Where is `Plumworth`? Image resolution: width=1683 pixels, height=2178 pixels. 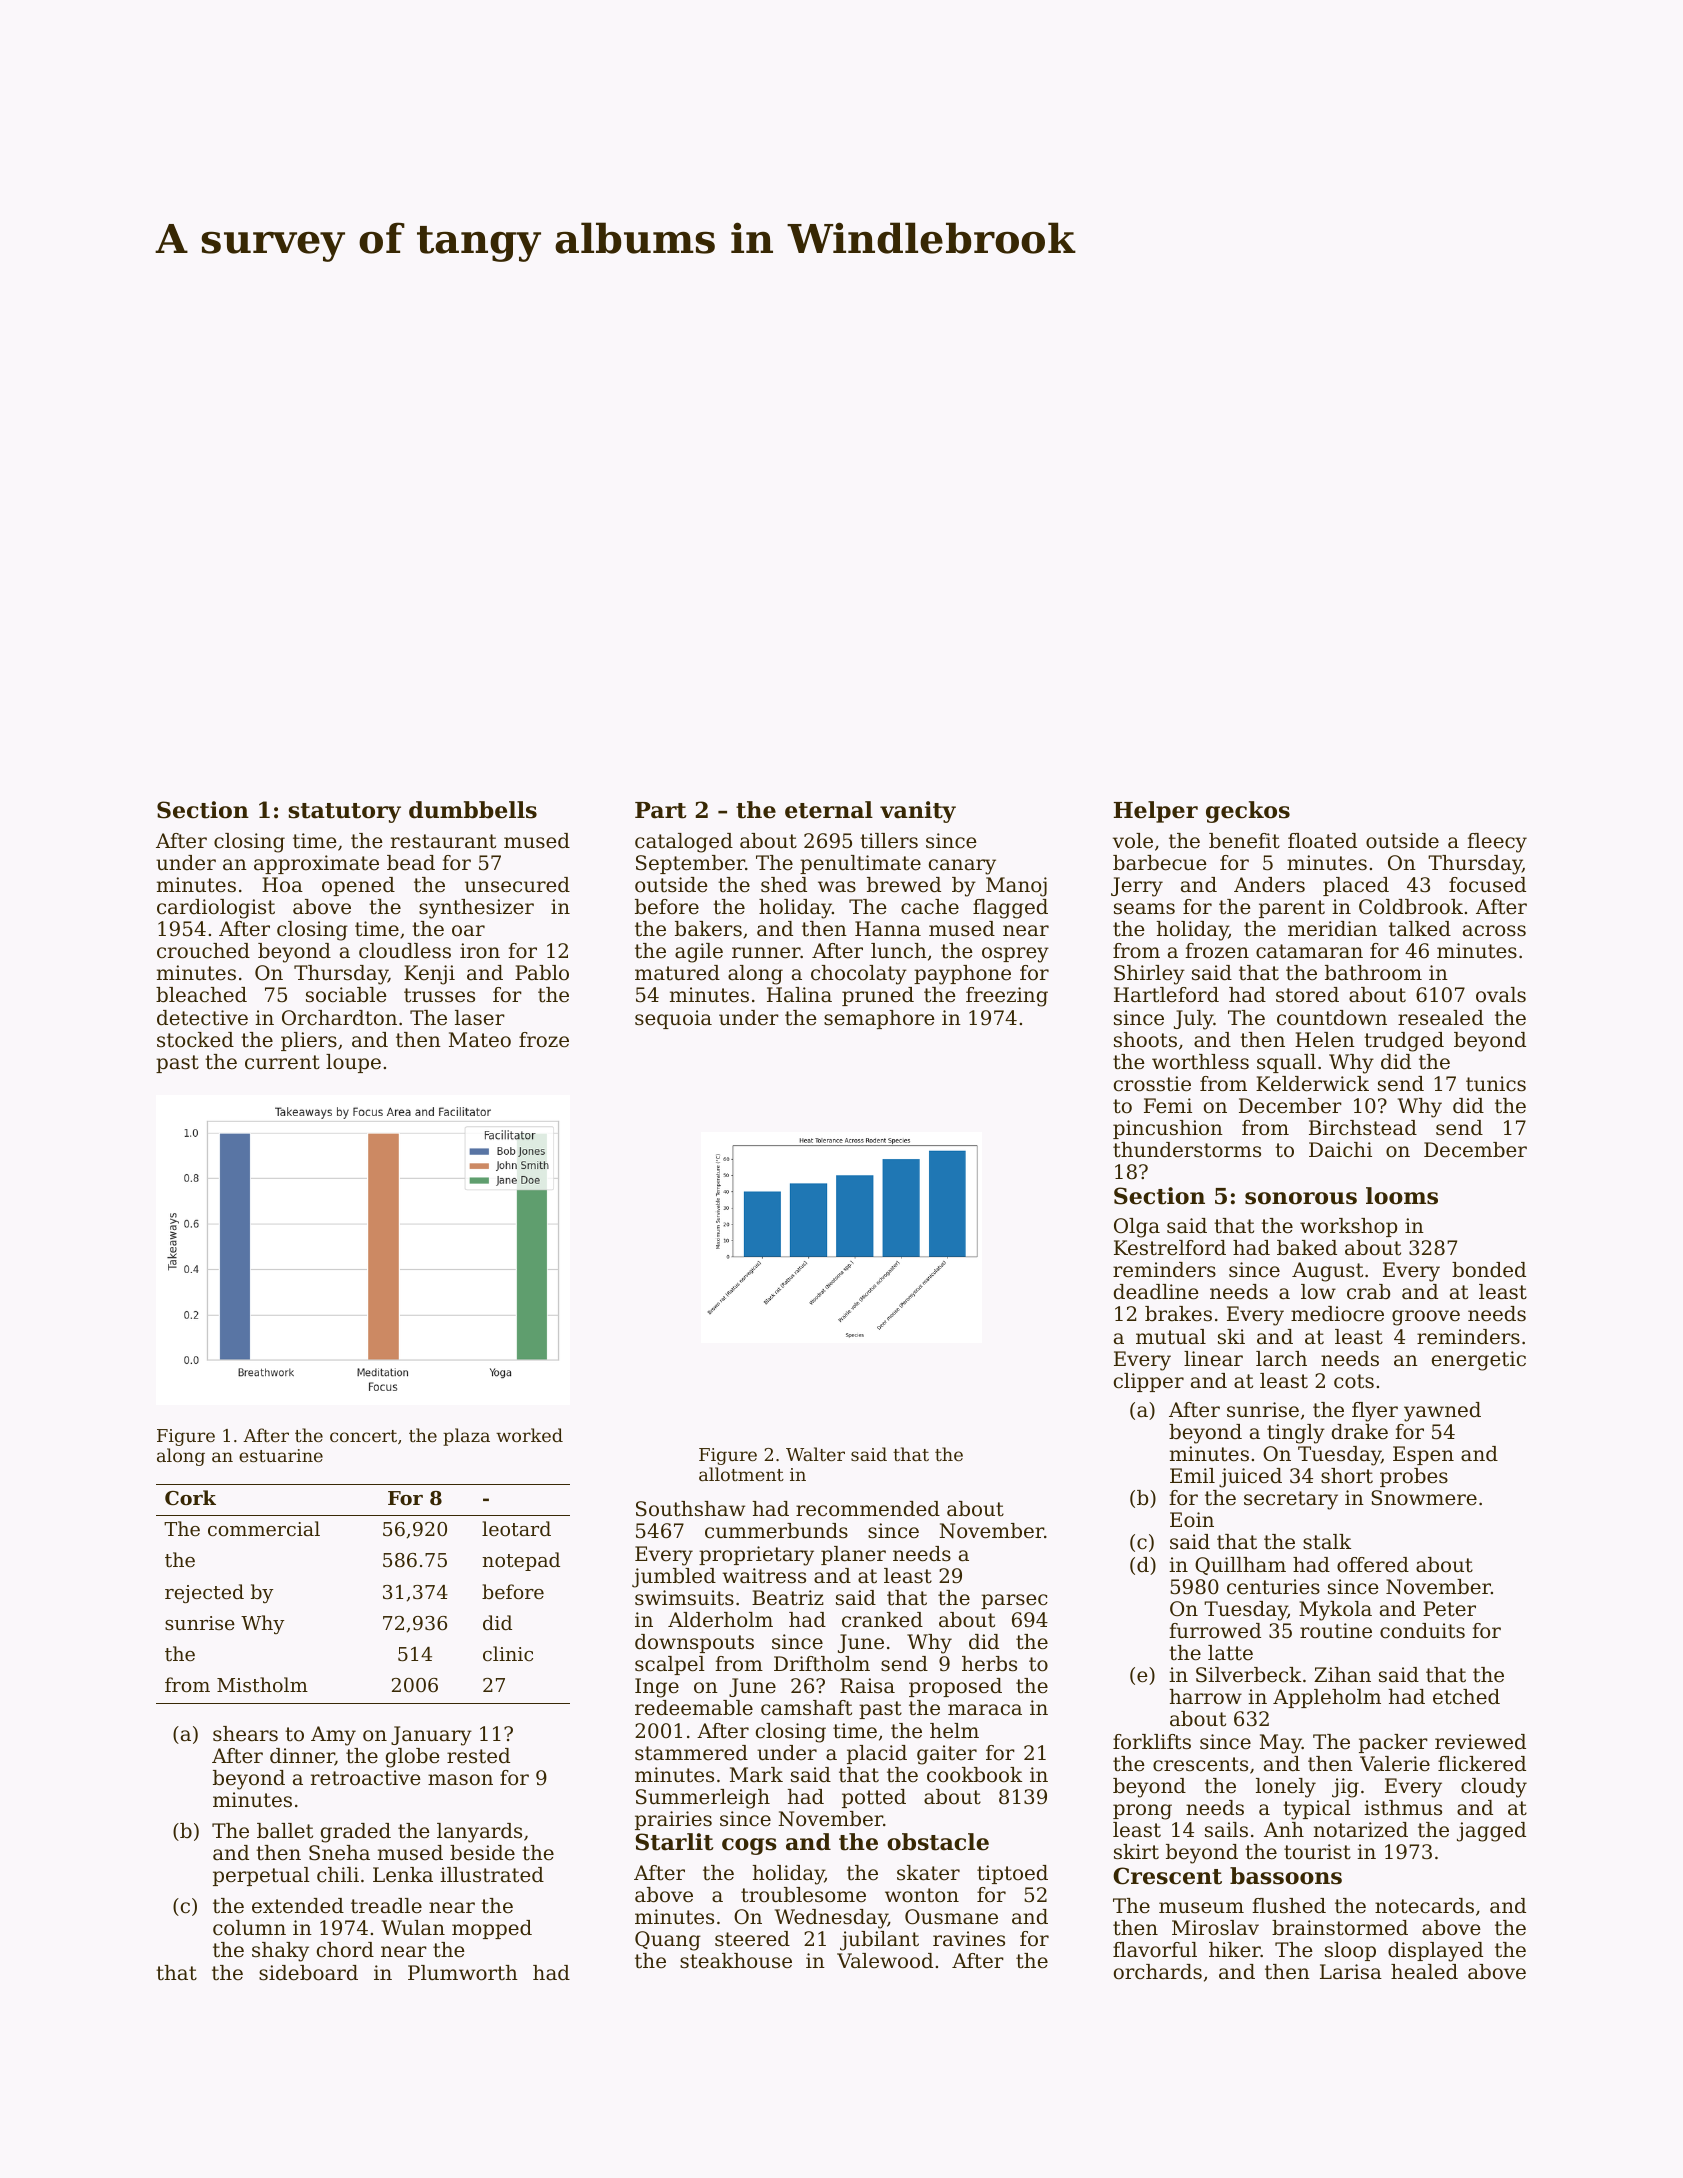 Plumworth is located at coordinates (463, 1973).
